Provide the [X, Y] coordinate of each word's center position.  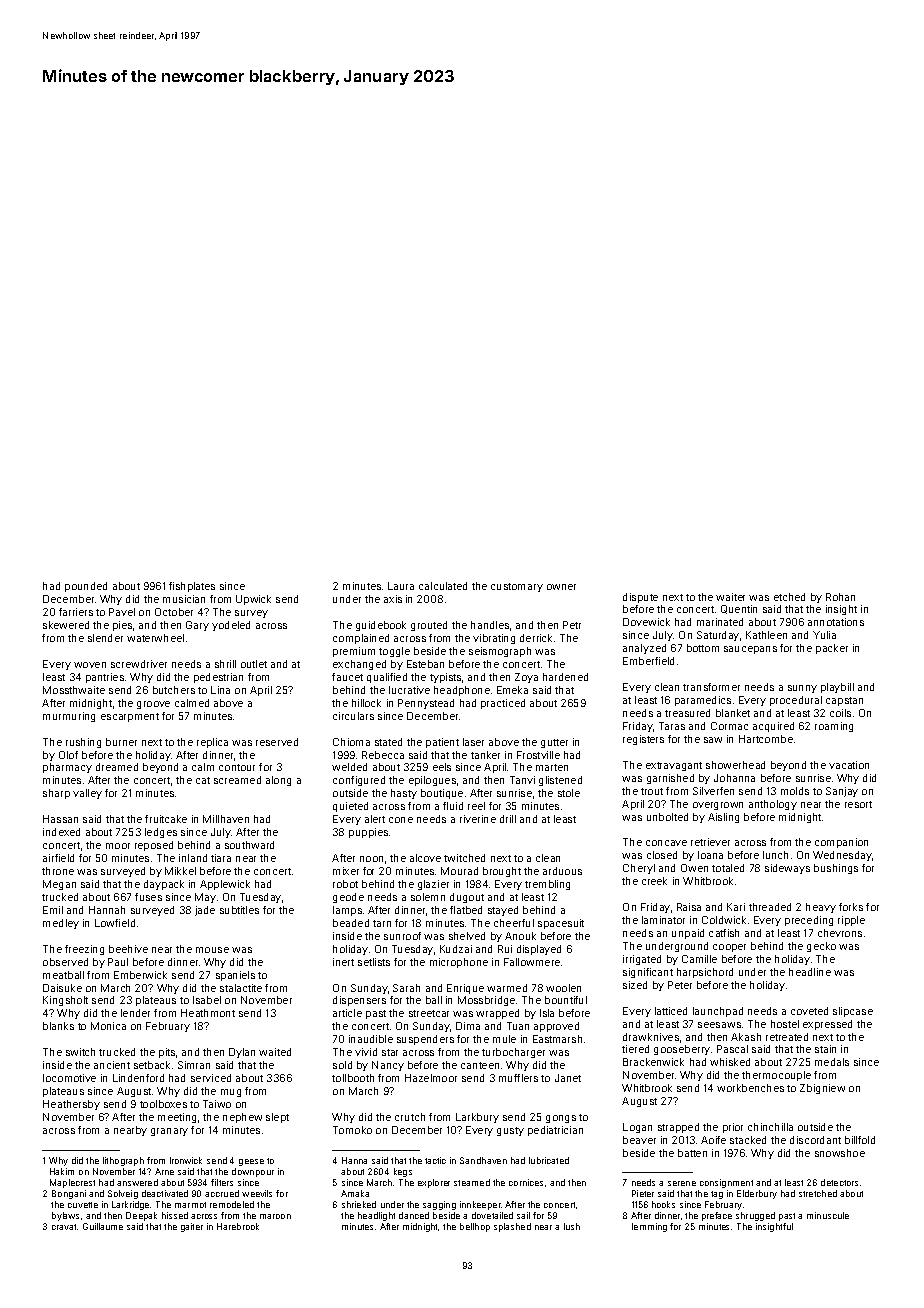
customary [517, 587]
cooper [729, 948]
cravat [64, 1227]
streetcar [429, 1013]
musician [184, 599]
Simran [194, 1065]
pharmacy [67, 768]
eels [442, 767]
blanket [733, 713]
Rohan [840, 597]
